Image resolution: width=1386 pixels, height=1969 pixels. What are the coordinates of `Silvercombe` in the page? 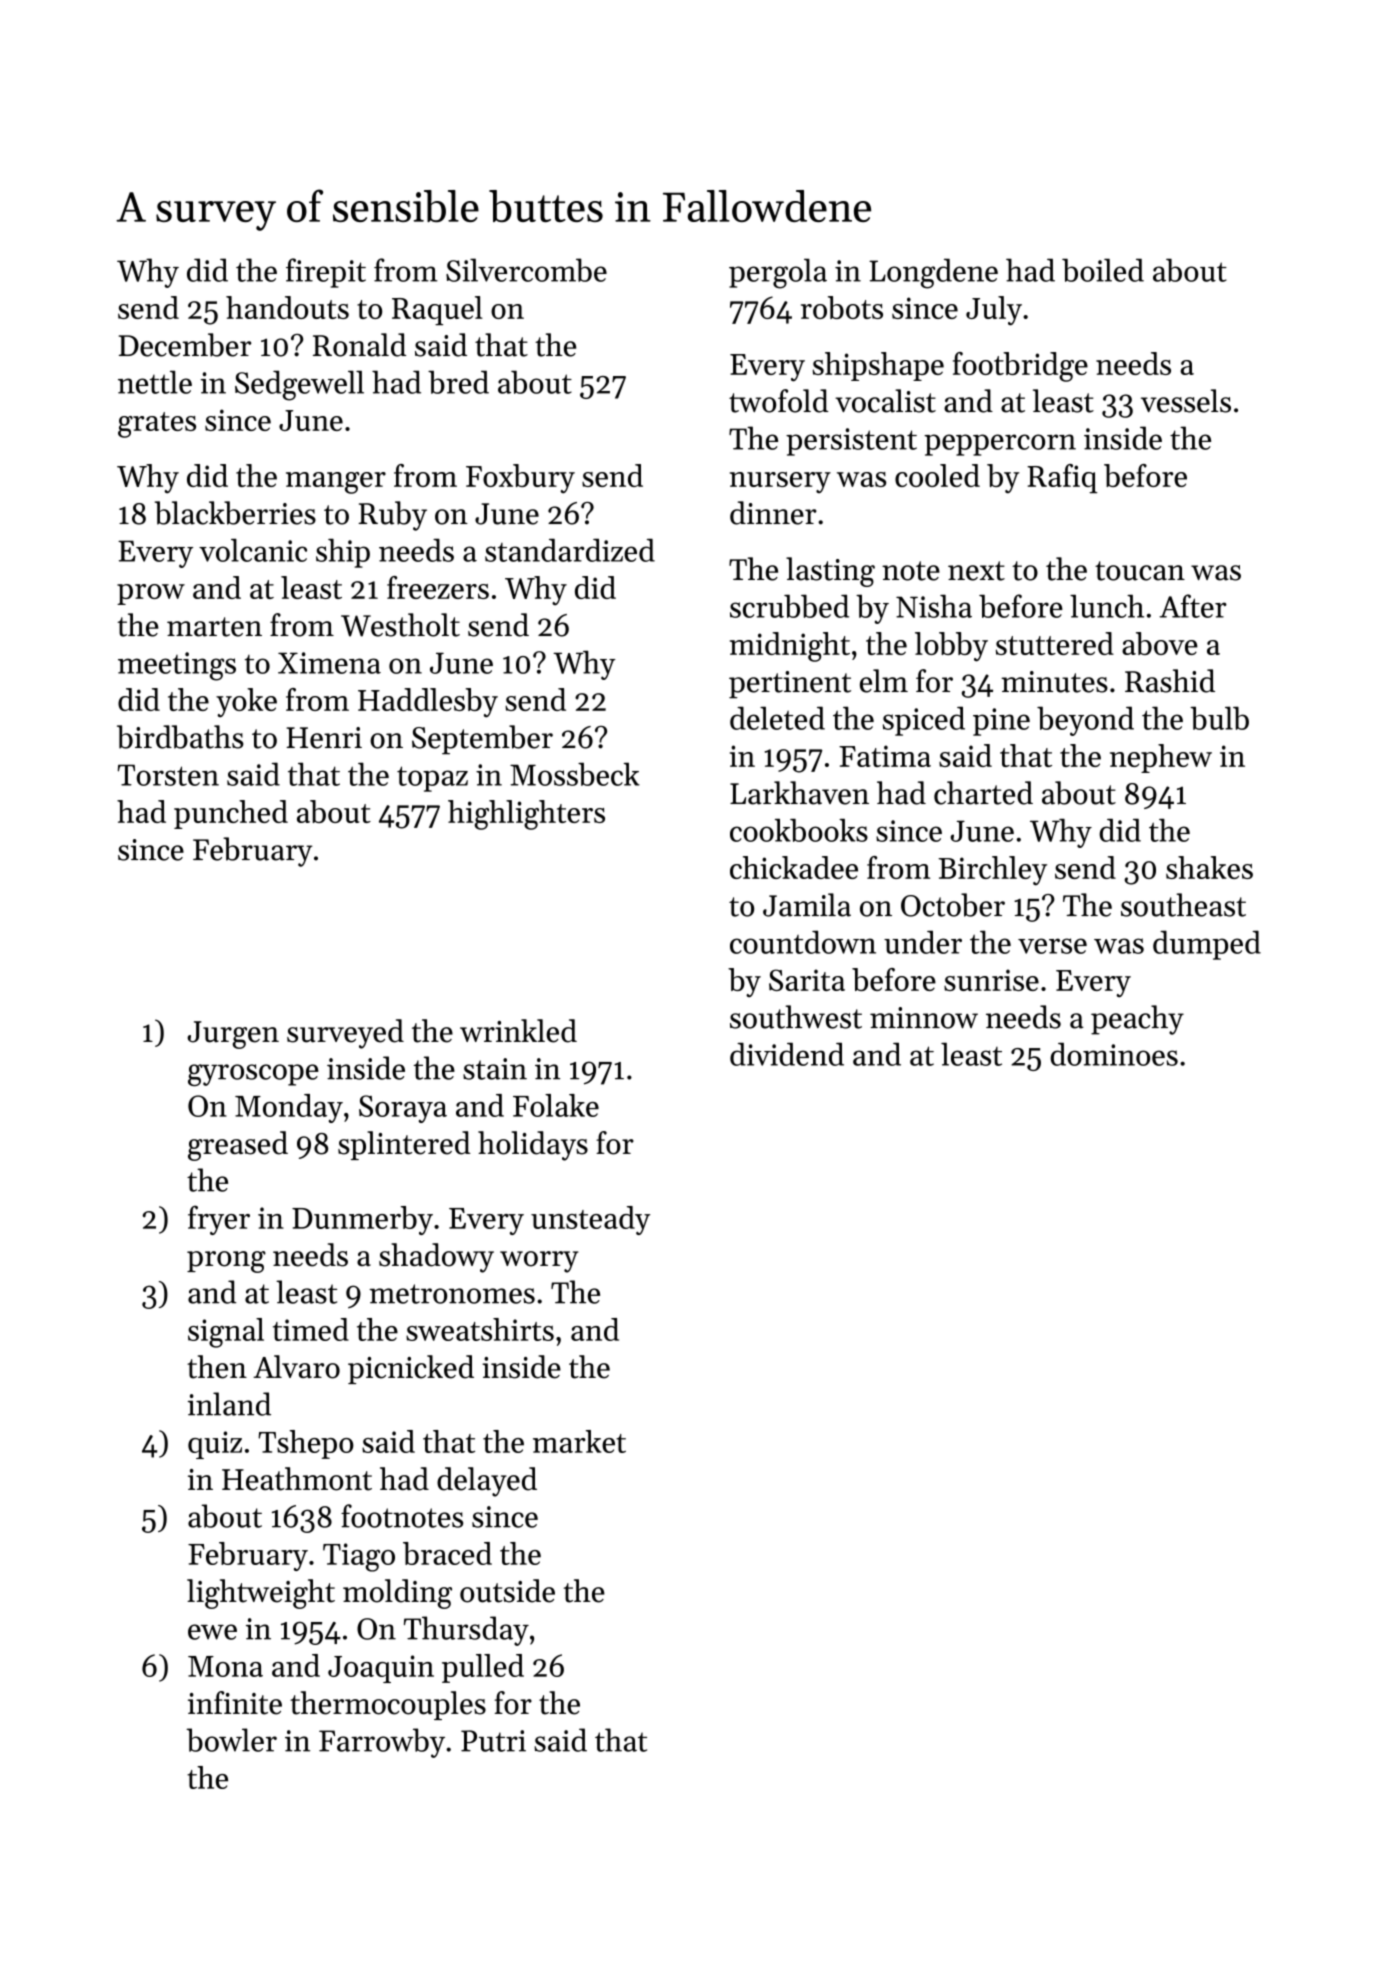 It's located at (526, 270).
